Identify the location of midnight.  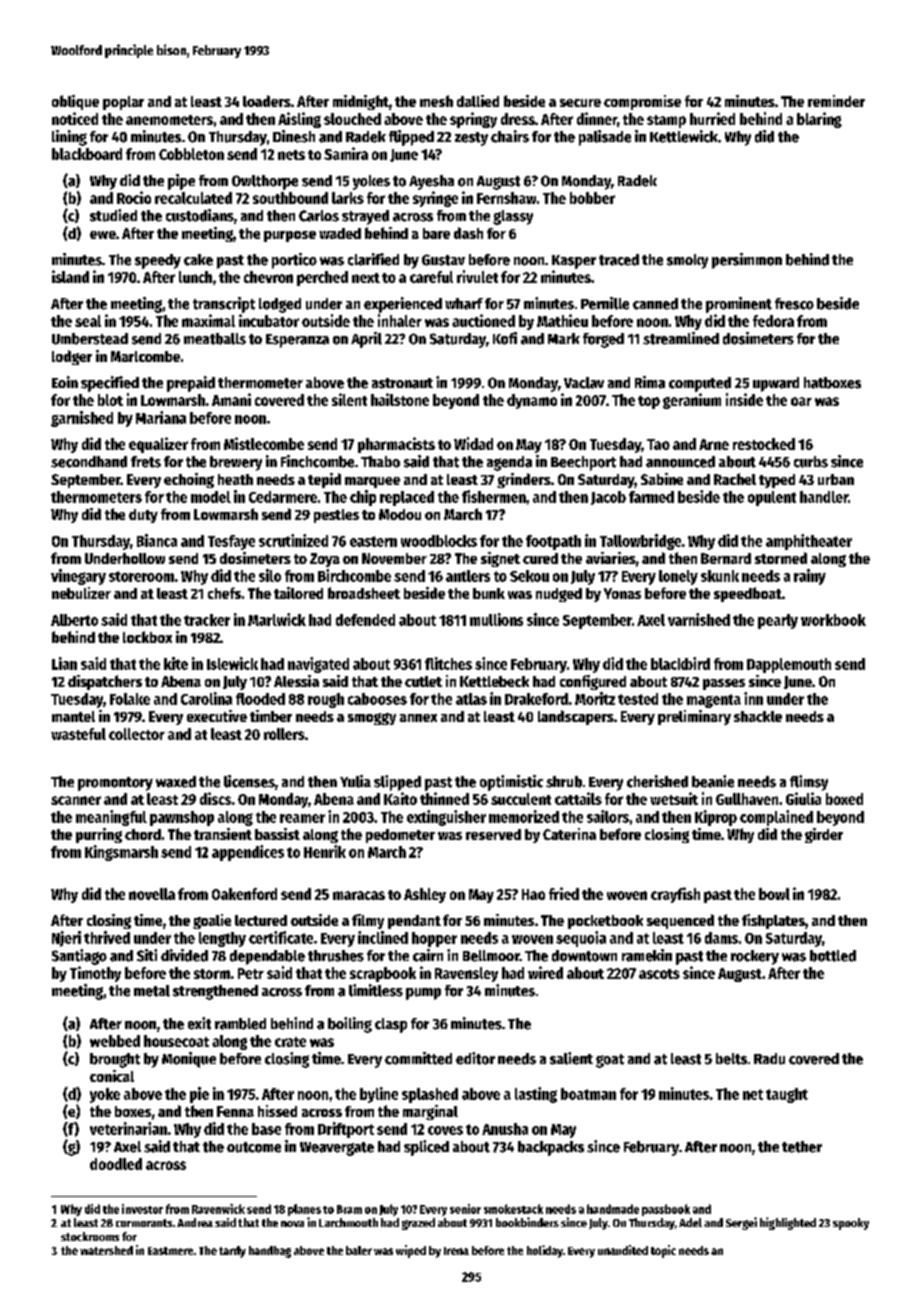
(361, 102).
